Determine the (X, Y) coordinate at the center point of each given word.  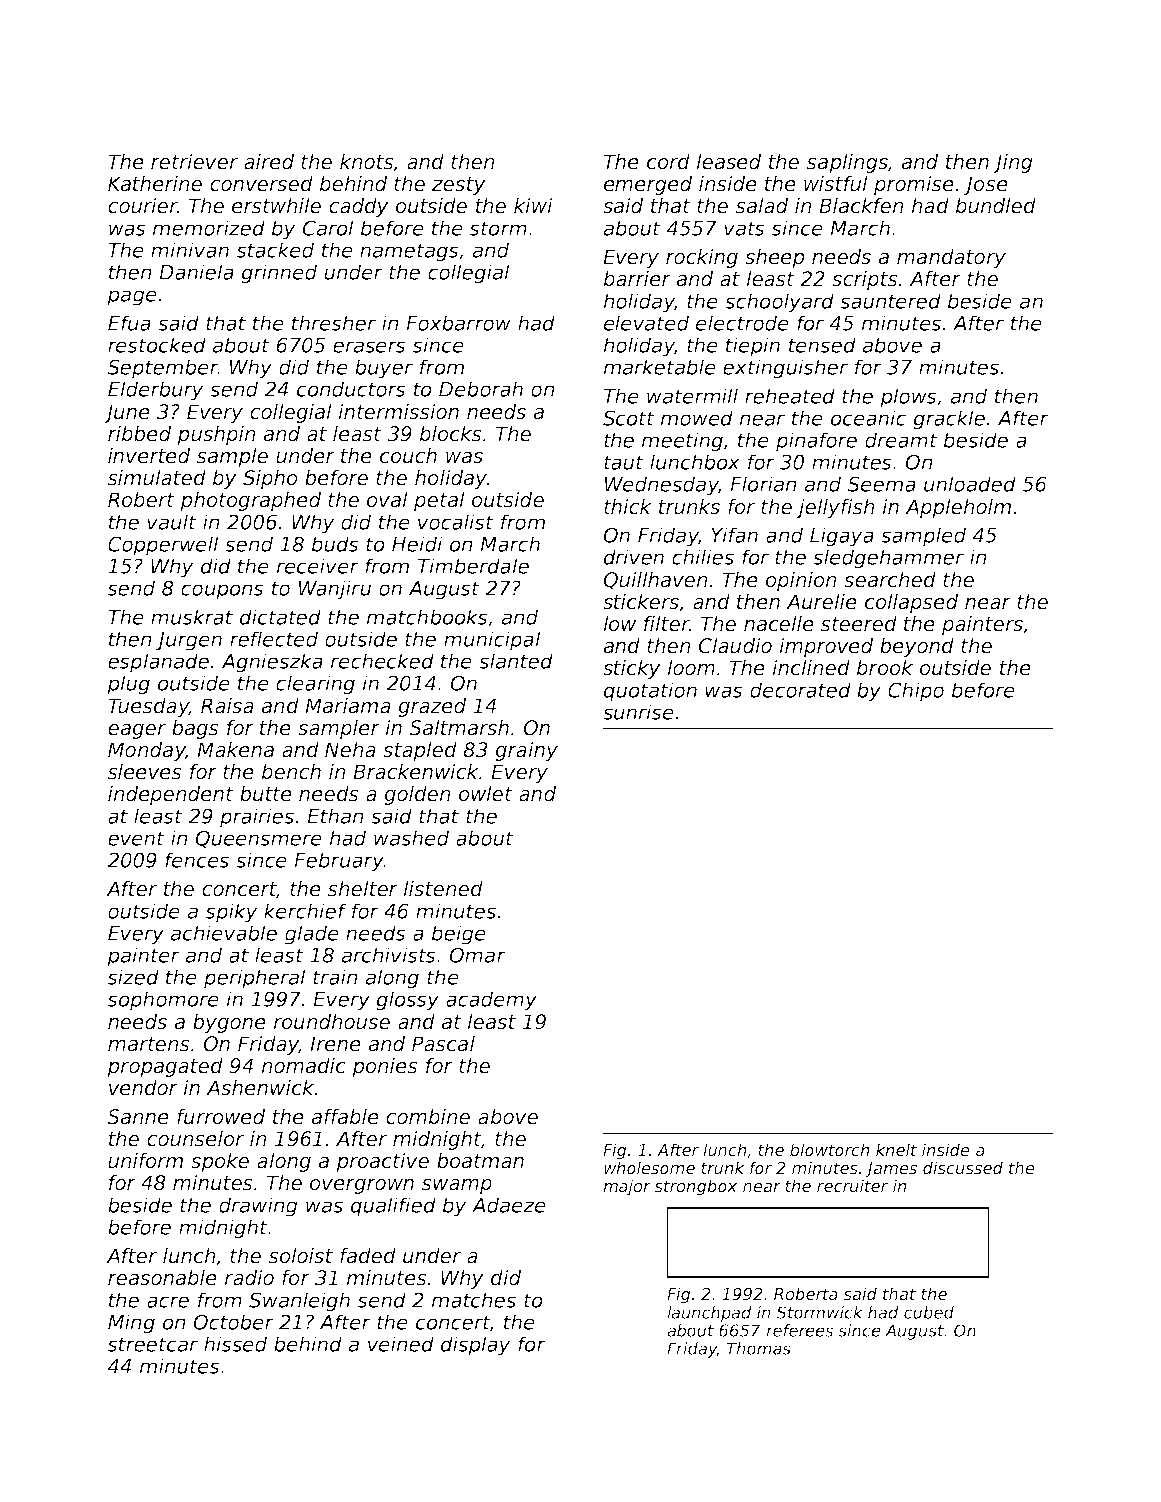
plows (908, 398)
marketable (659, 367)
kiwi (533, 205)
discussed (963, 1168)
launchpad (709, 1314)
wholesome (649, 1168)
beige (459, 935)
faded (368, 1256)
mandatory (951, 258)
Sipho (270, 479)
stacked (275, 250)
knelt (896, 1150)
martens (149, 1044)
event (136, 838)
